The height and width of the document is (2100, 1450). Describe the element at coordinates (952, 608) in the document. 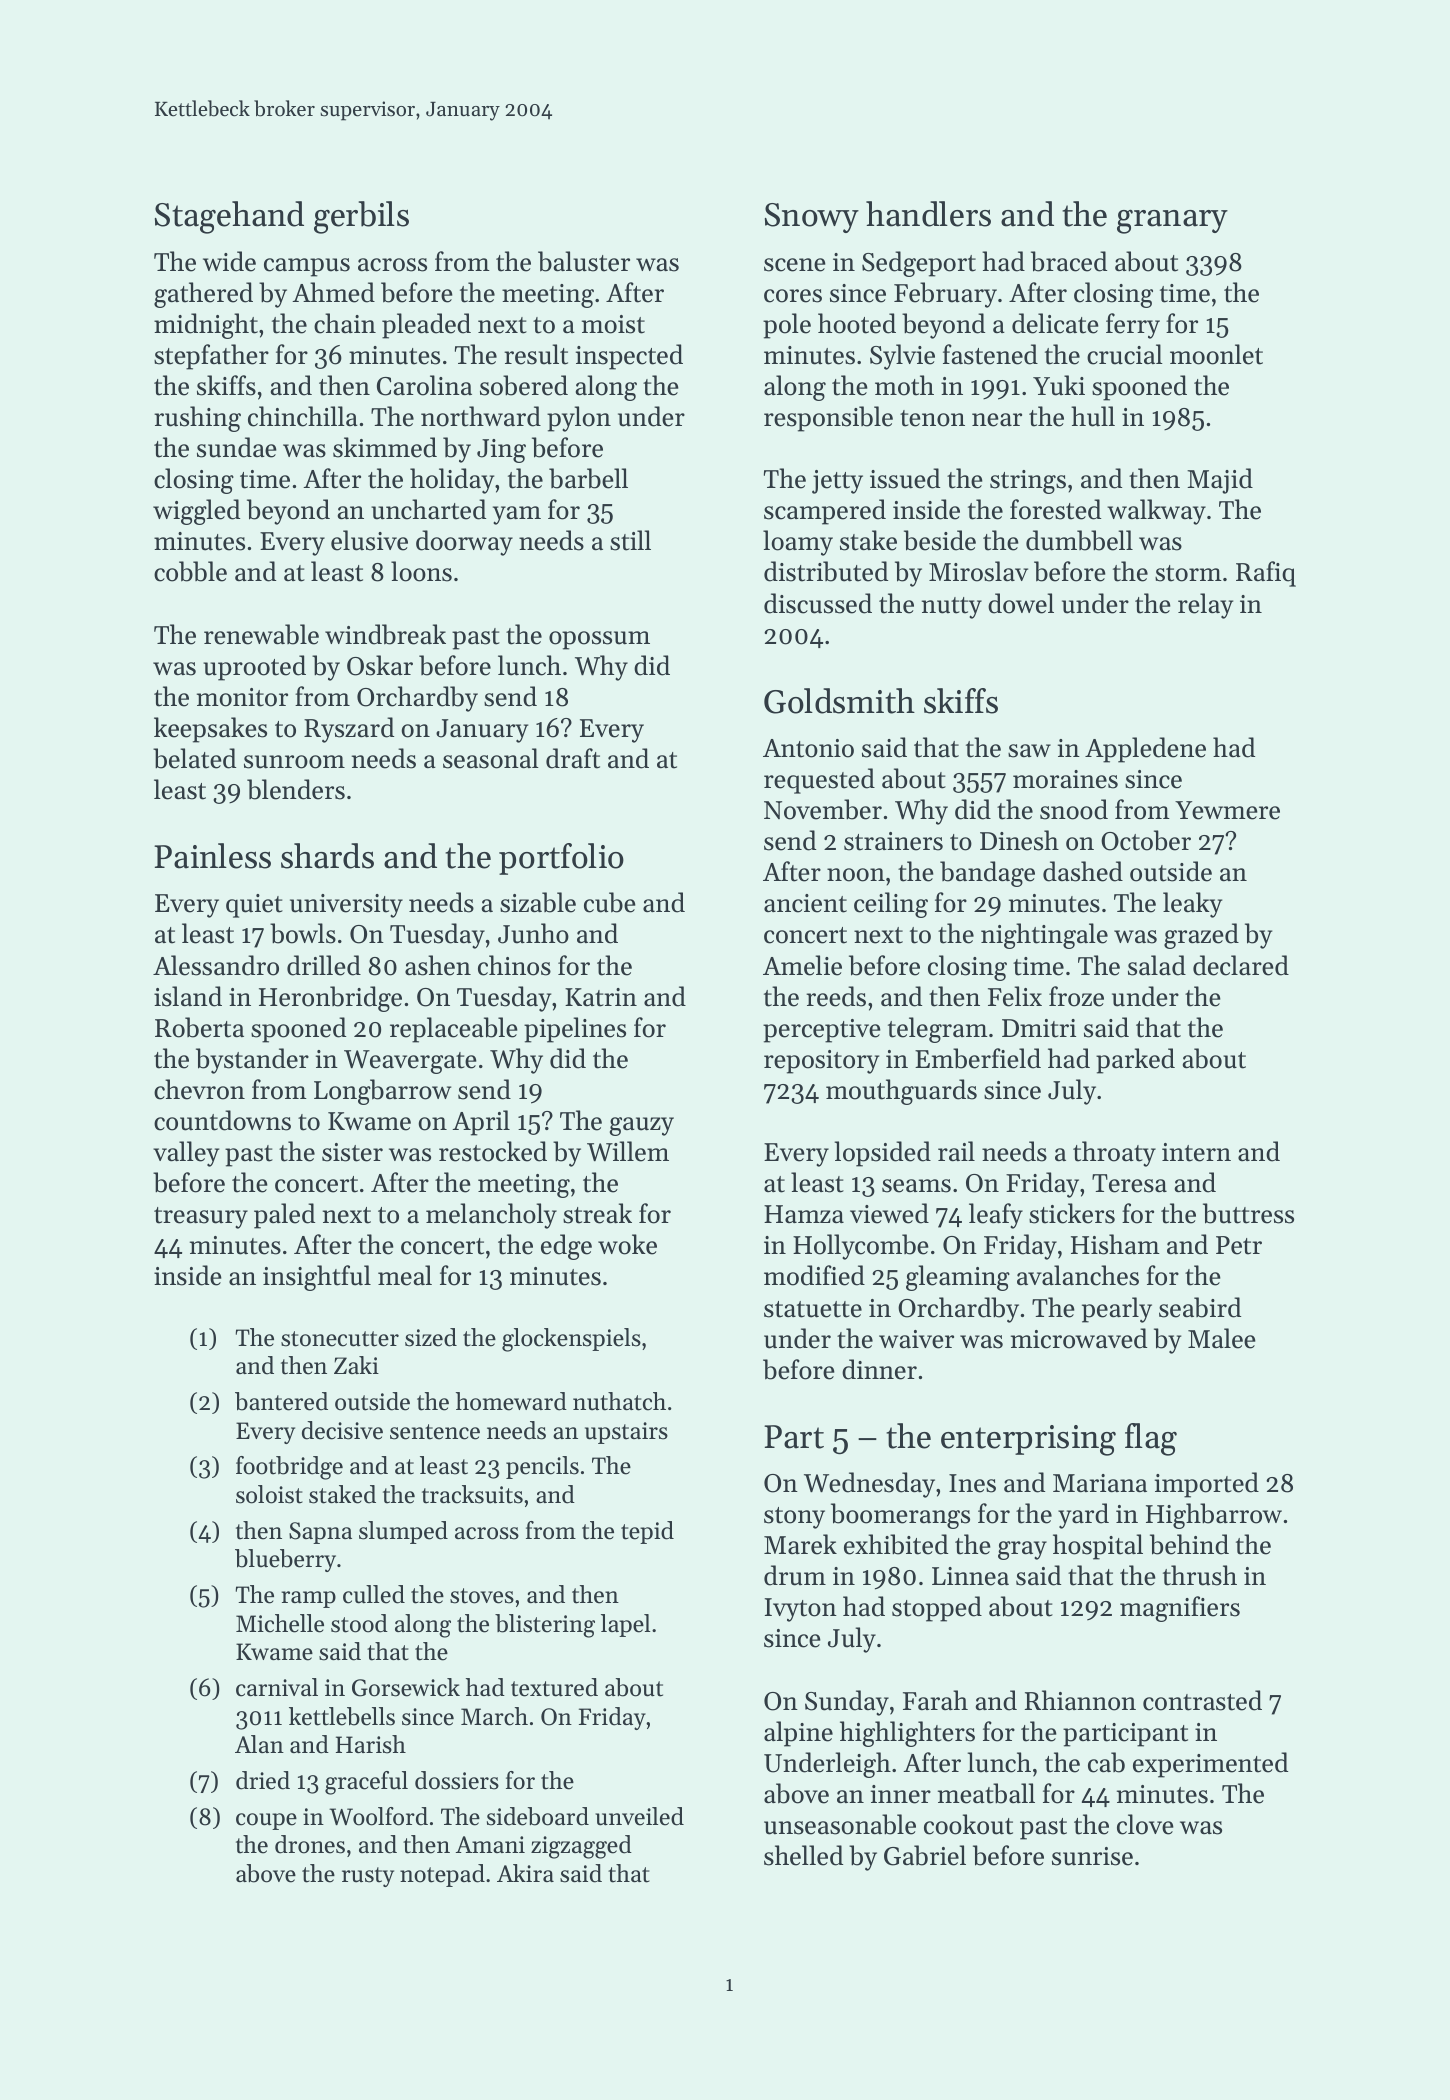

I see `nutty` at that location.
